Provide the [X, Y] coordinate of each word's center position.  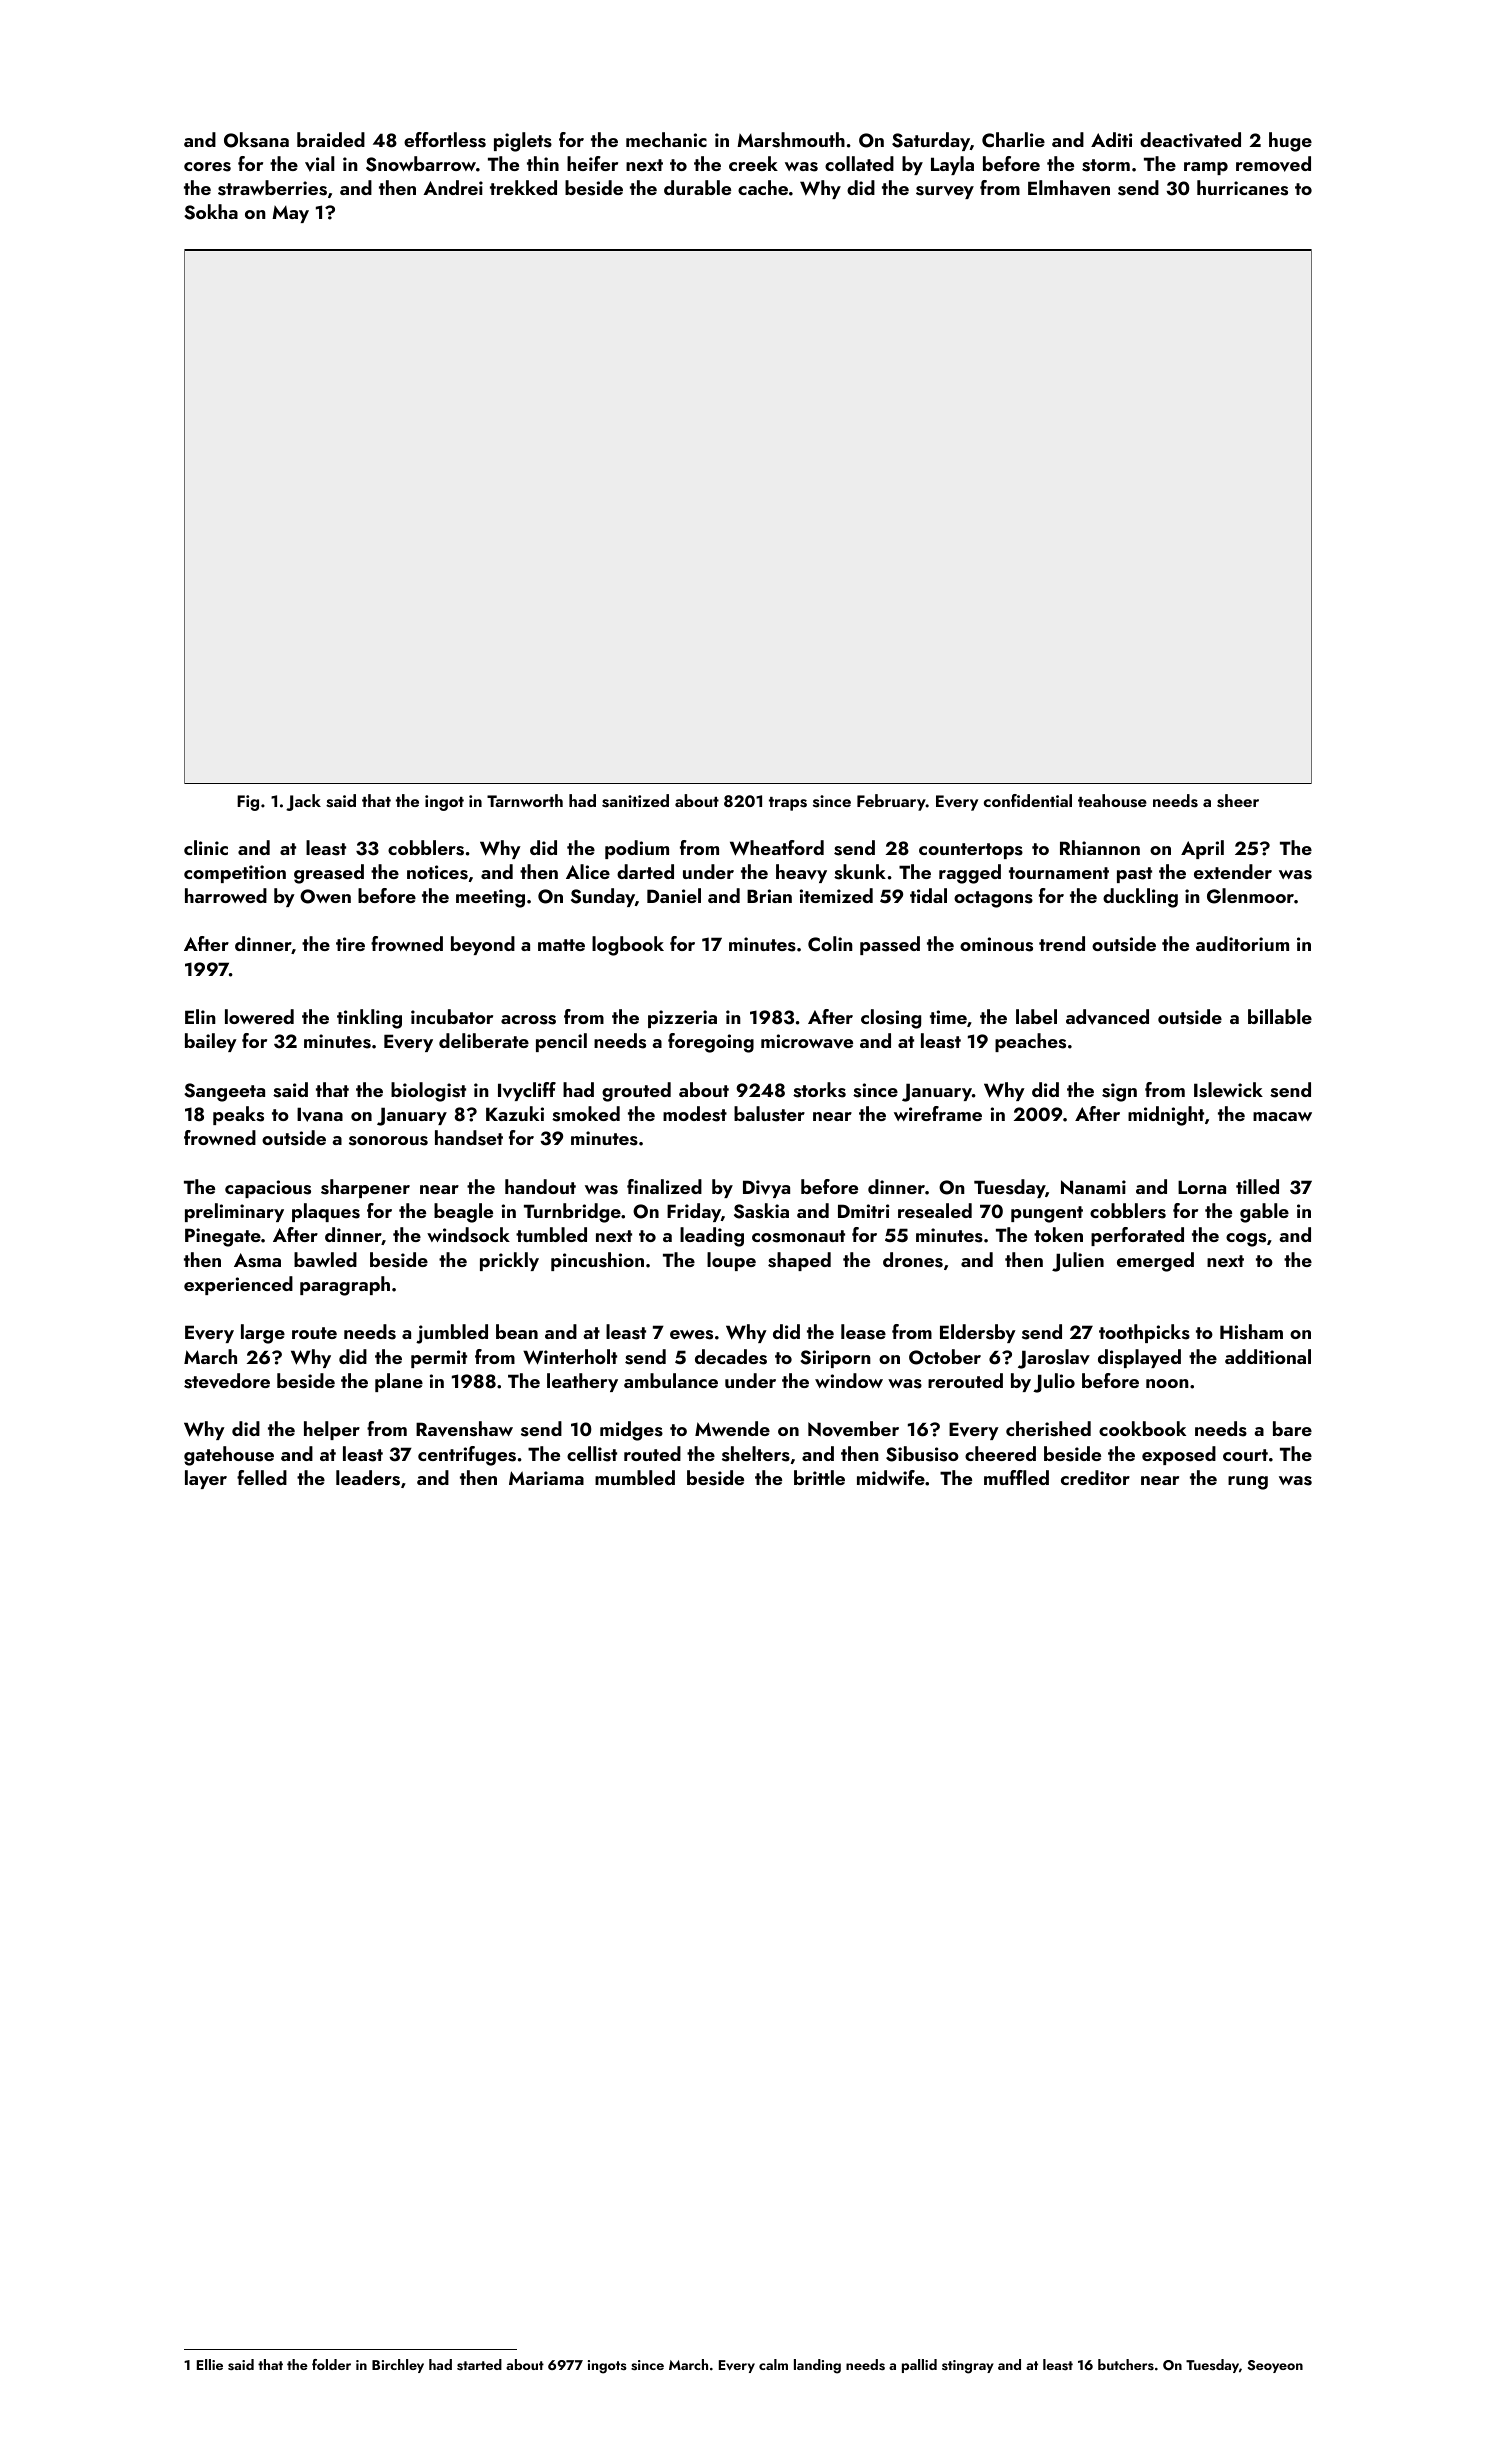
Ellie [210, 2364]
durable [697, 187]
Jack [303, 802]
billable [1280, 1016]
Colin [830, 944]
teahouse [1112, 801]
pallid [919, 2366]
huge [1290, 142]
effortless [445, 140]
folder [331, 2364]
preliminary [234, 1212]
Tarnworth [525, 800]
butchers [1126, 2364]
